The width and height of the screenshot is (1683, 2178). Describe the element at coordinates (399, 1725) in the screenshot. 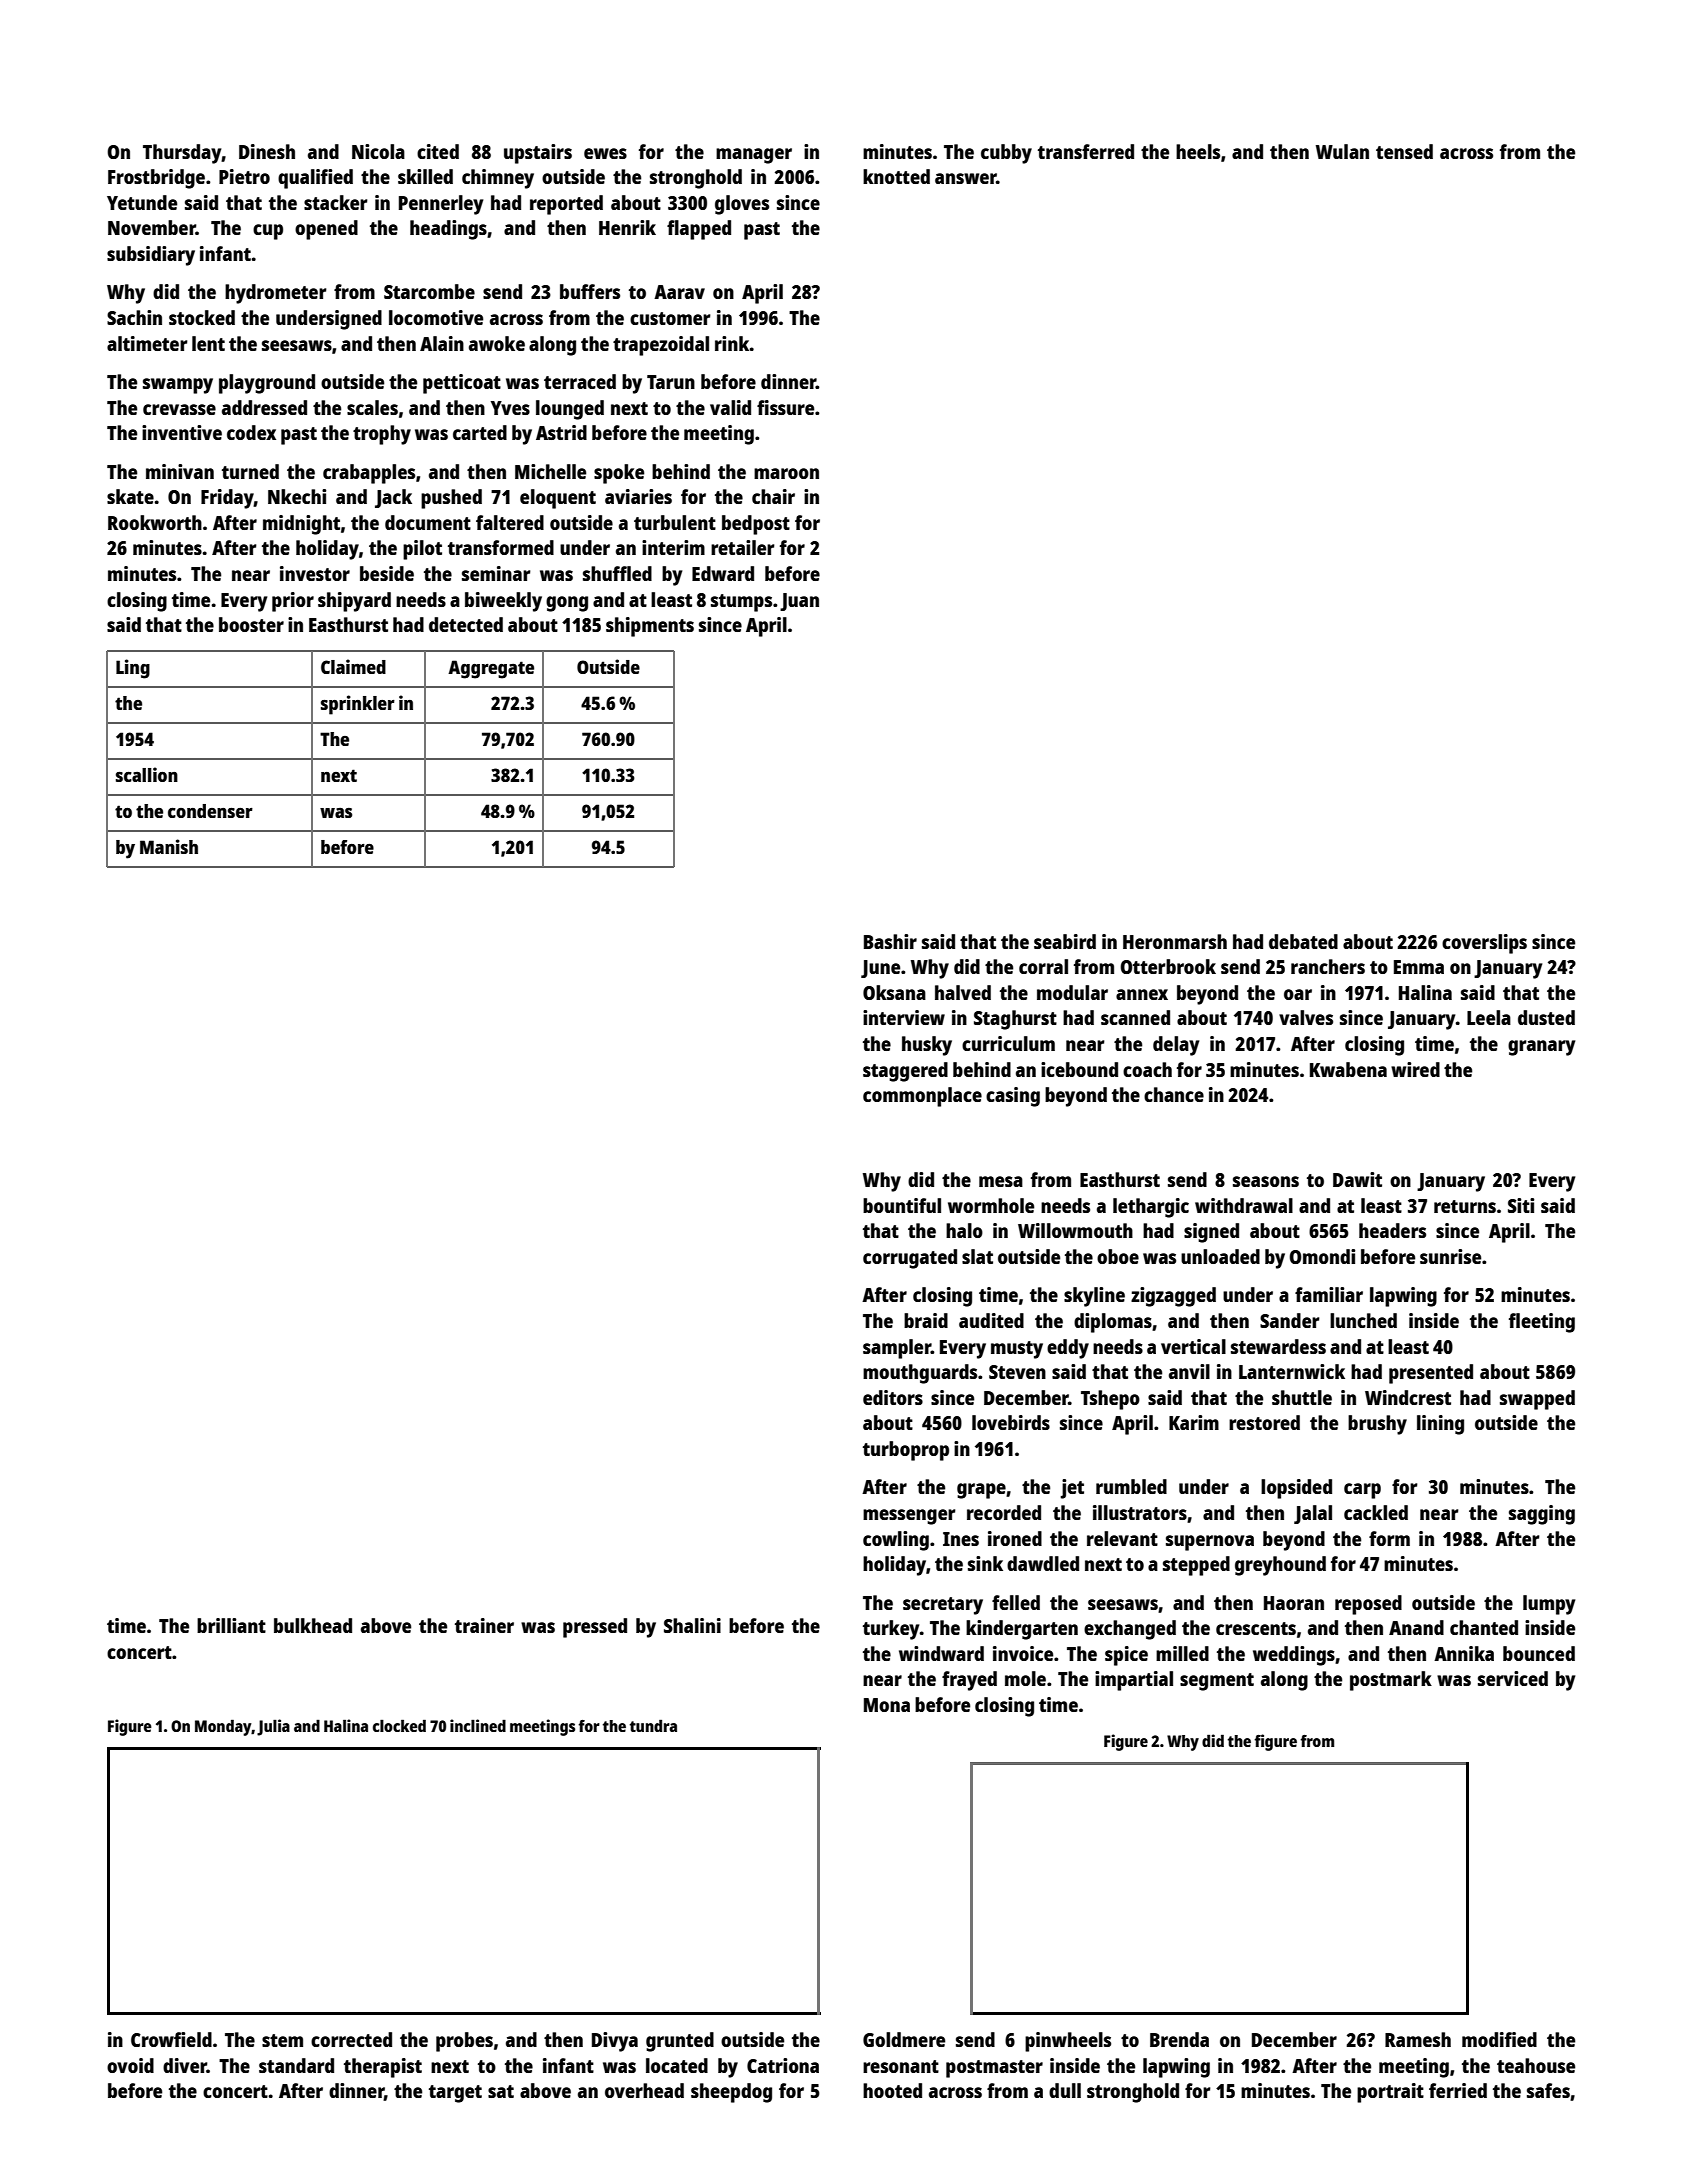

I see `clocked` at that location.
